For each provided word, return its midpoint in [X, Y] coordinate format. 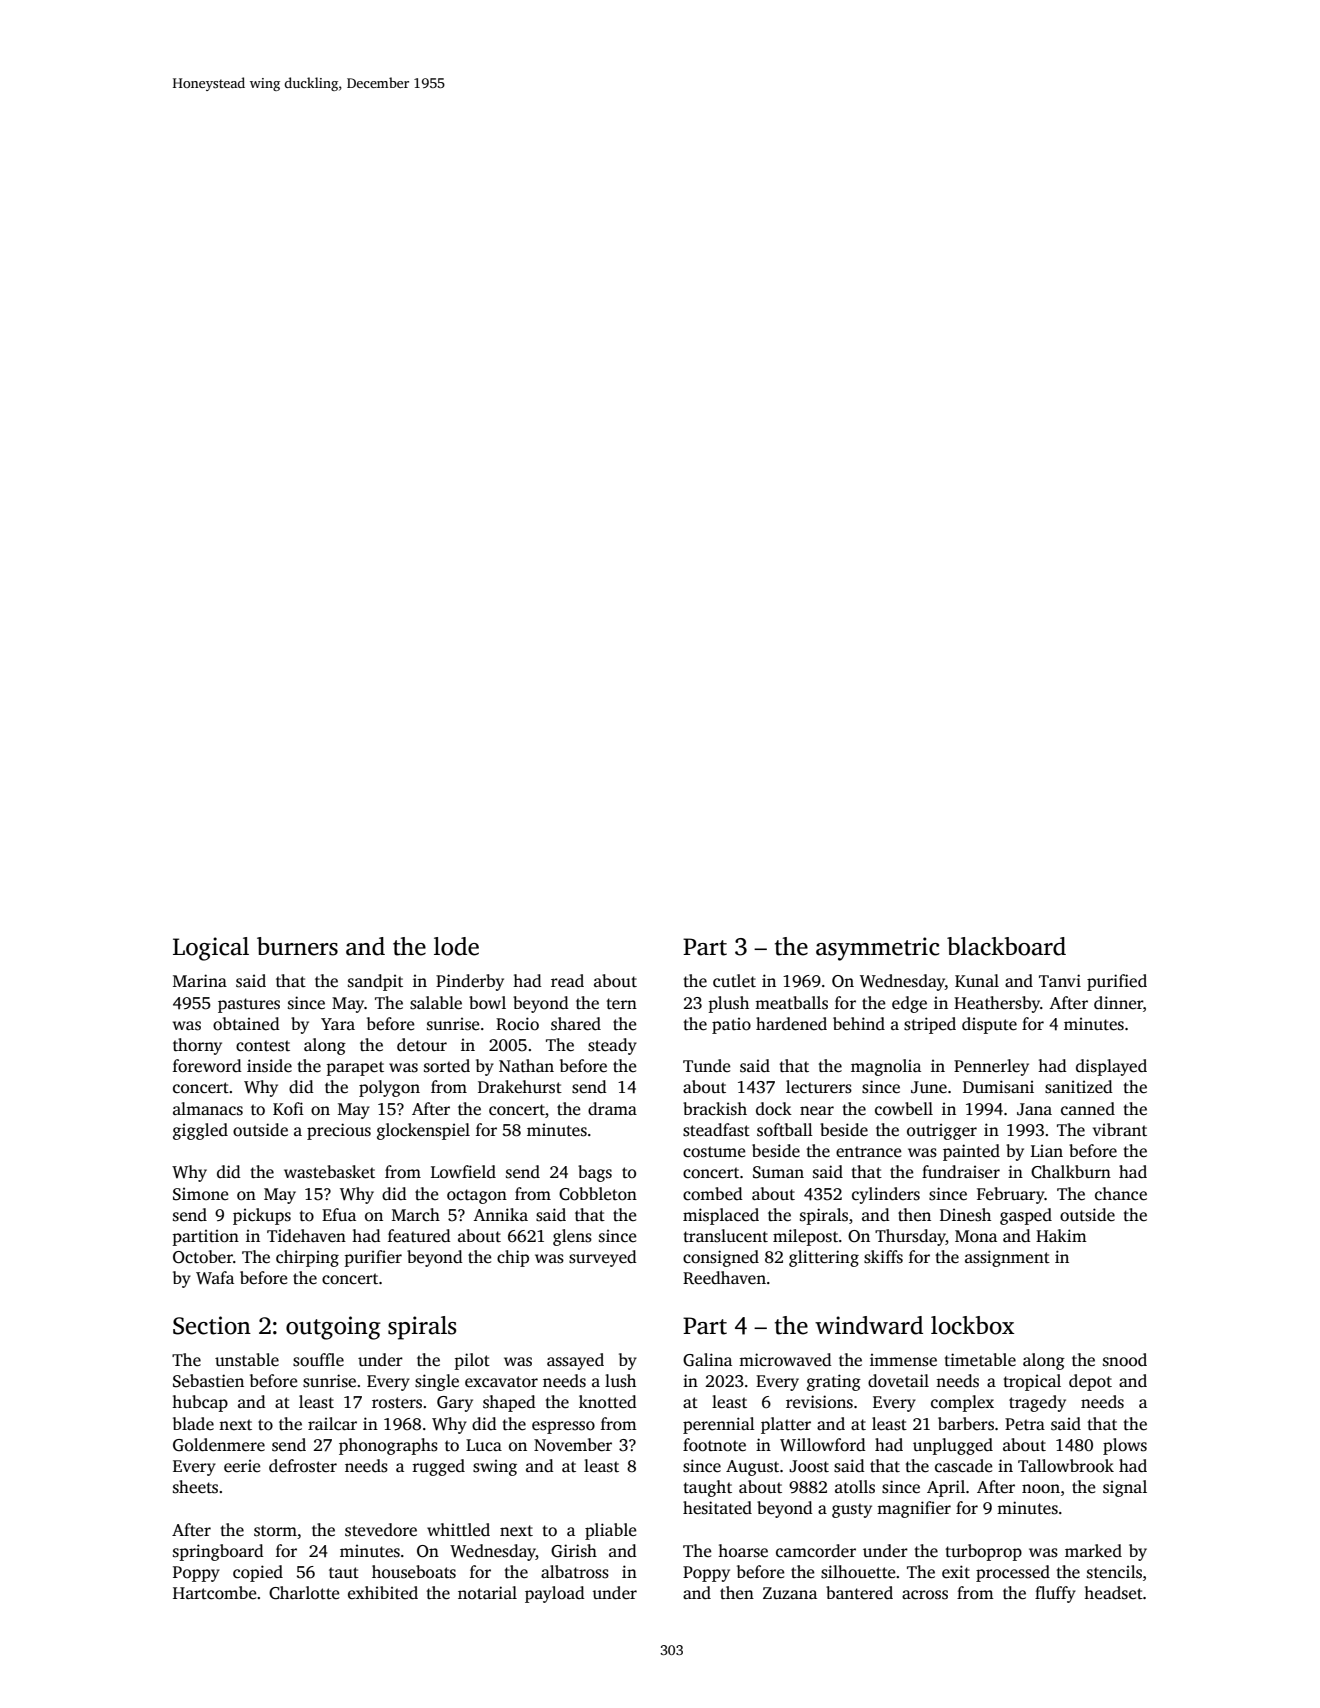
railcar [332, 1424]
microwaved [785, 1360]
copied [258, 1573]
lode [456, 946]
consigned [721, 1258]
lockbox [972, 1325]
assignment [1007, 1258]
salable [436, 1003]
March [416, 1215]
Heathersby [997, 1004]
